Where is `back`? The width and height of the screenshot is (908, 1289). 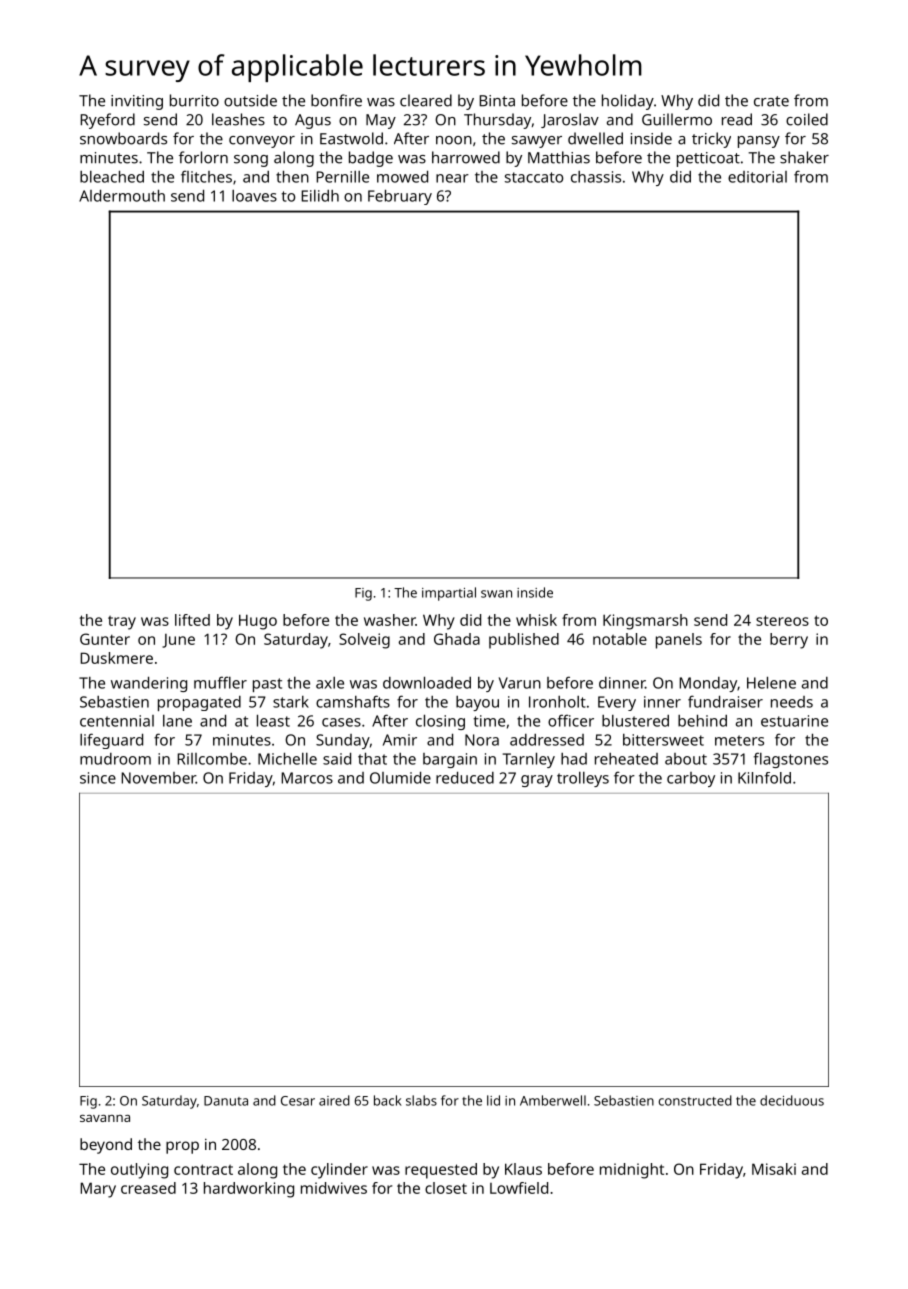
back is located at coordinates (388, 1100).
